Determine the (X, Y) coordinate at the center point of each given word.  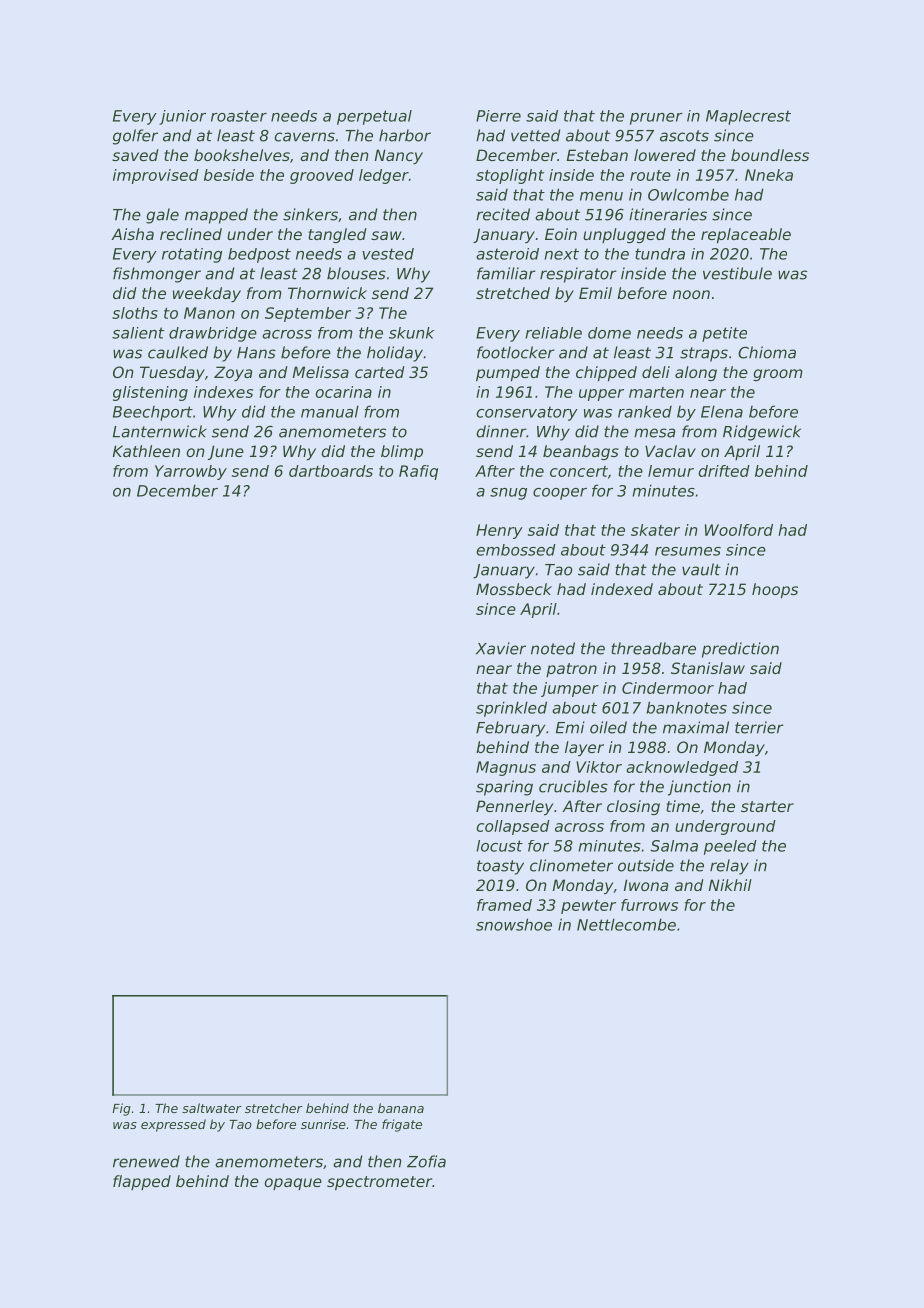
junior (182, 117)
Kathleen (146, 451)
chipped (606, 373)
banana (401, 1108)
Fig (121, 1109)
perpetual (374, 117)
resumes (688, 551)
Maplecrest (748, 117)
